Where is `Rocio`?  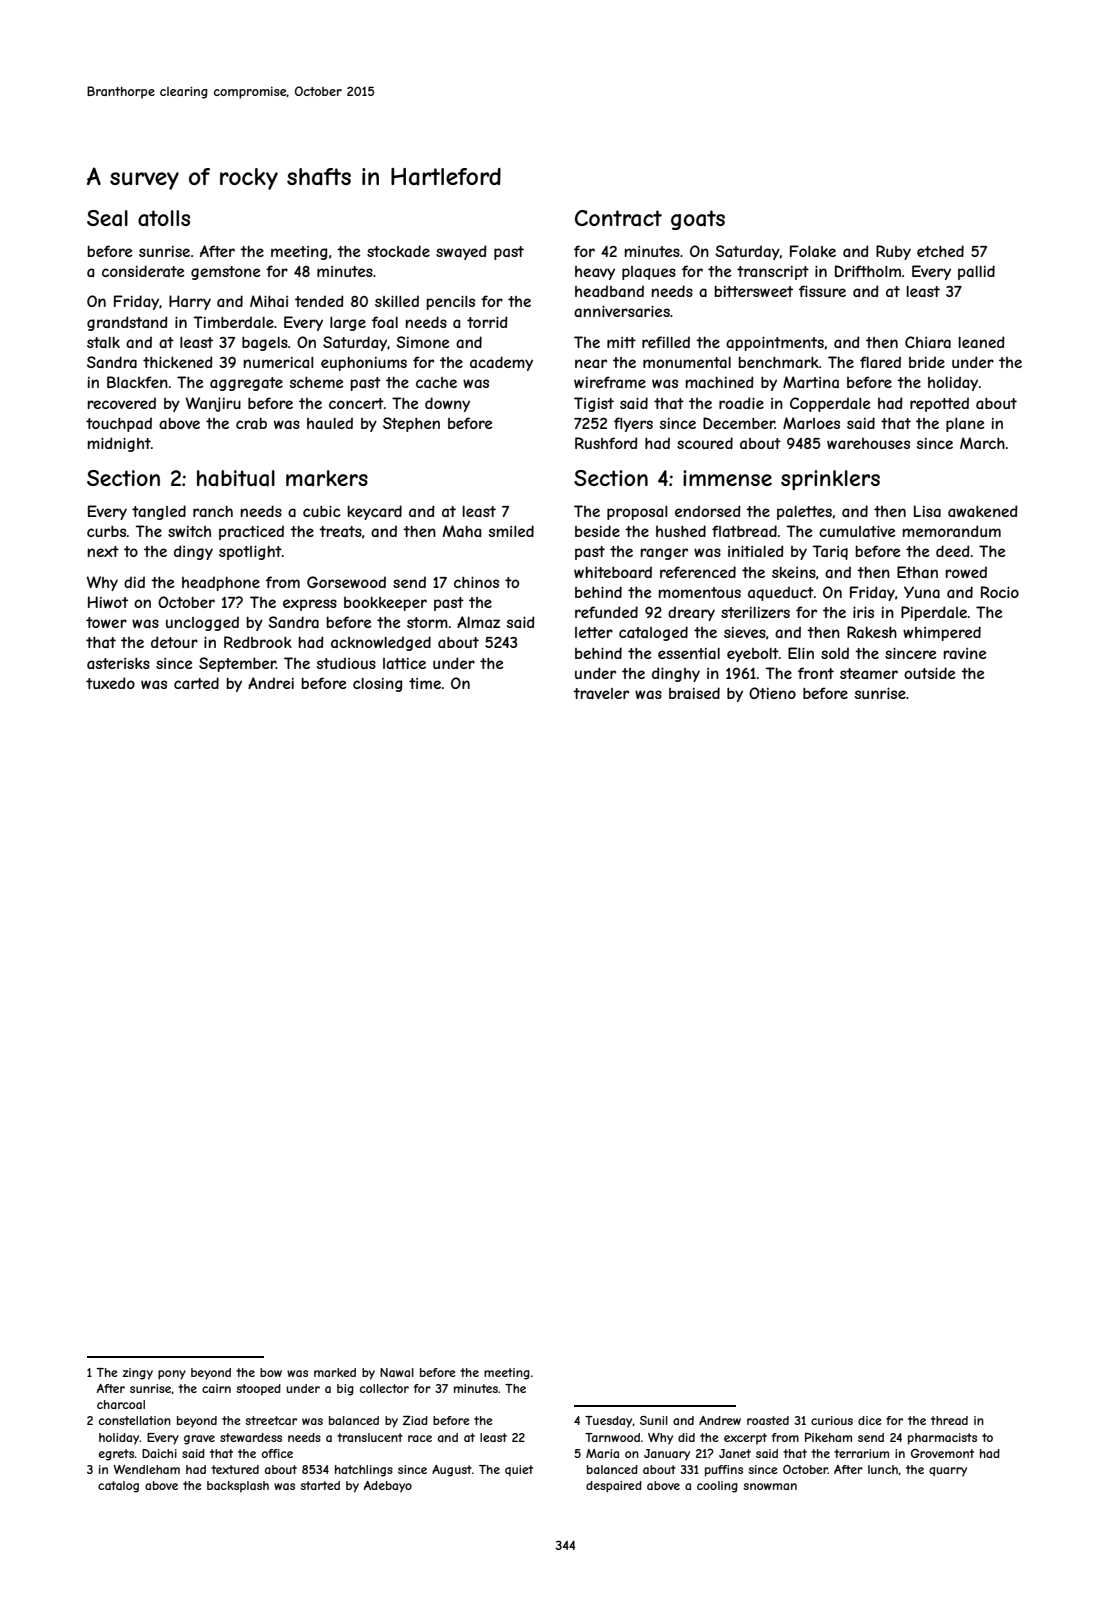 Rocio is located at coordinates (1000, 592).
